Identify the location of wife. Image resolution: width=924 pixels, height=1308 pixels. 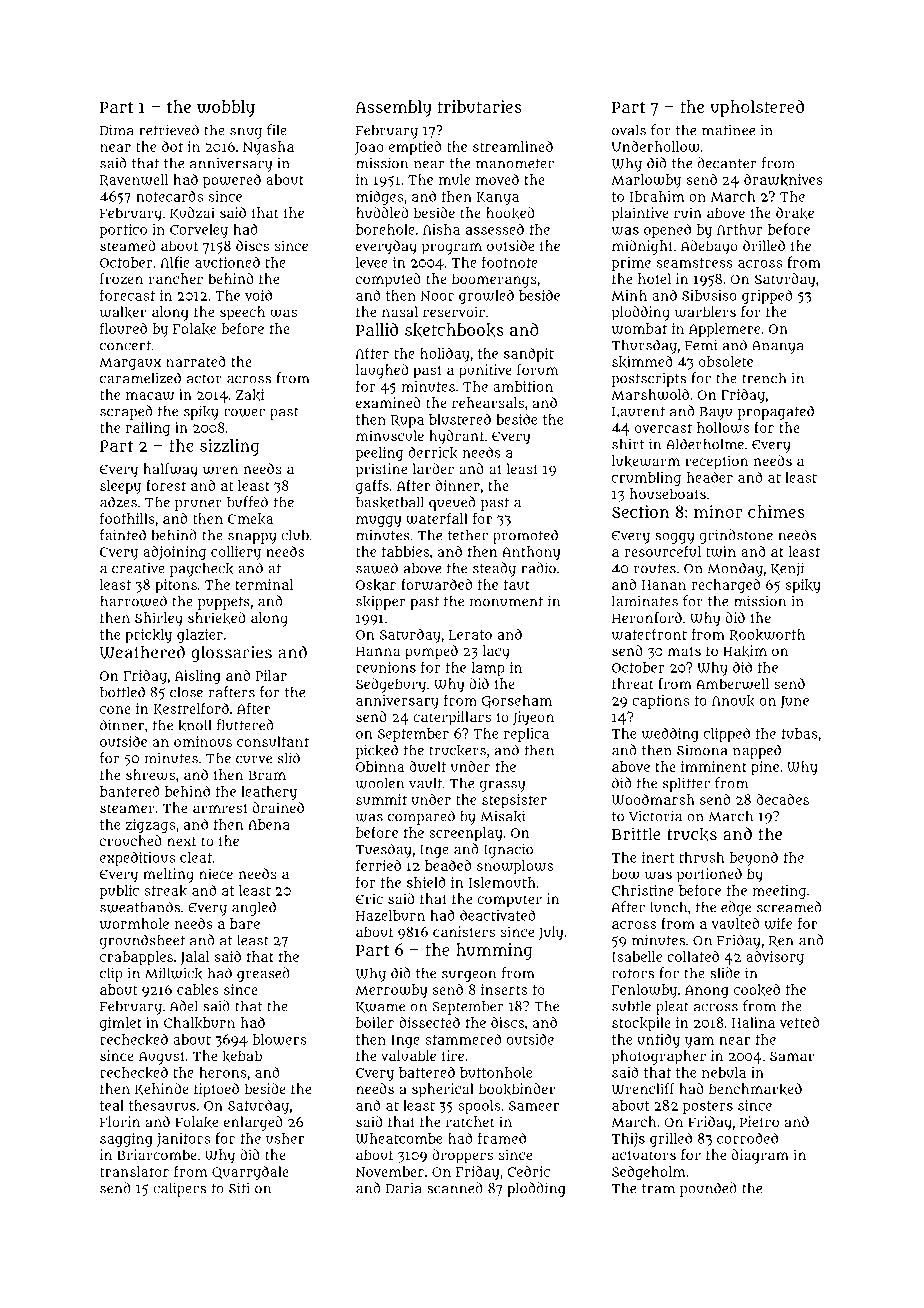
(778, 923).
